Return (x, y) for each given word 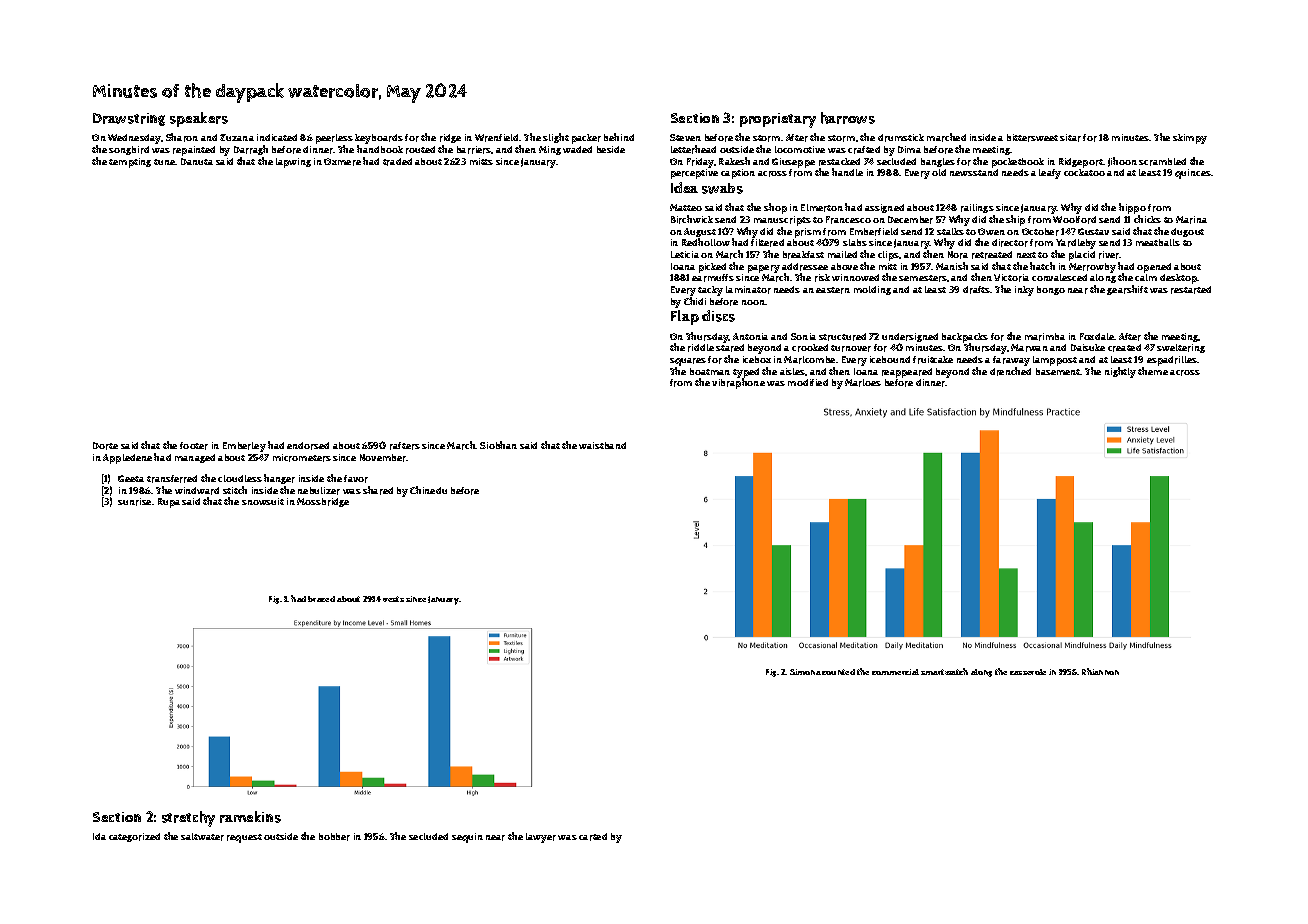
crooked (810, 348)
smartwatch (944, 671)
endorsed (308, 446)
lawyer (541, 838)
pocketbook (1018, 163)
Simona (805, 672)
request (244, 838)
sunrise (134, 502)
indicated (277, 137)
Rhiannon (1100, 671)
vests (393, 599)
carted (593, 837)
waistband (602, 445)
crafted (864, 150)
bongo (1051, 290)
